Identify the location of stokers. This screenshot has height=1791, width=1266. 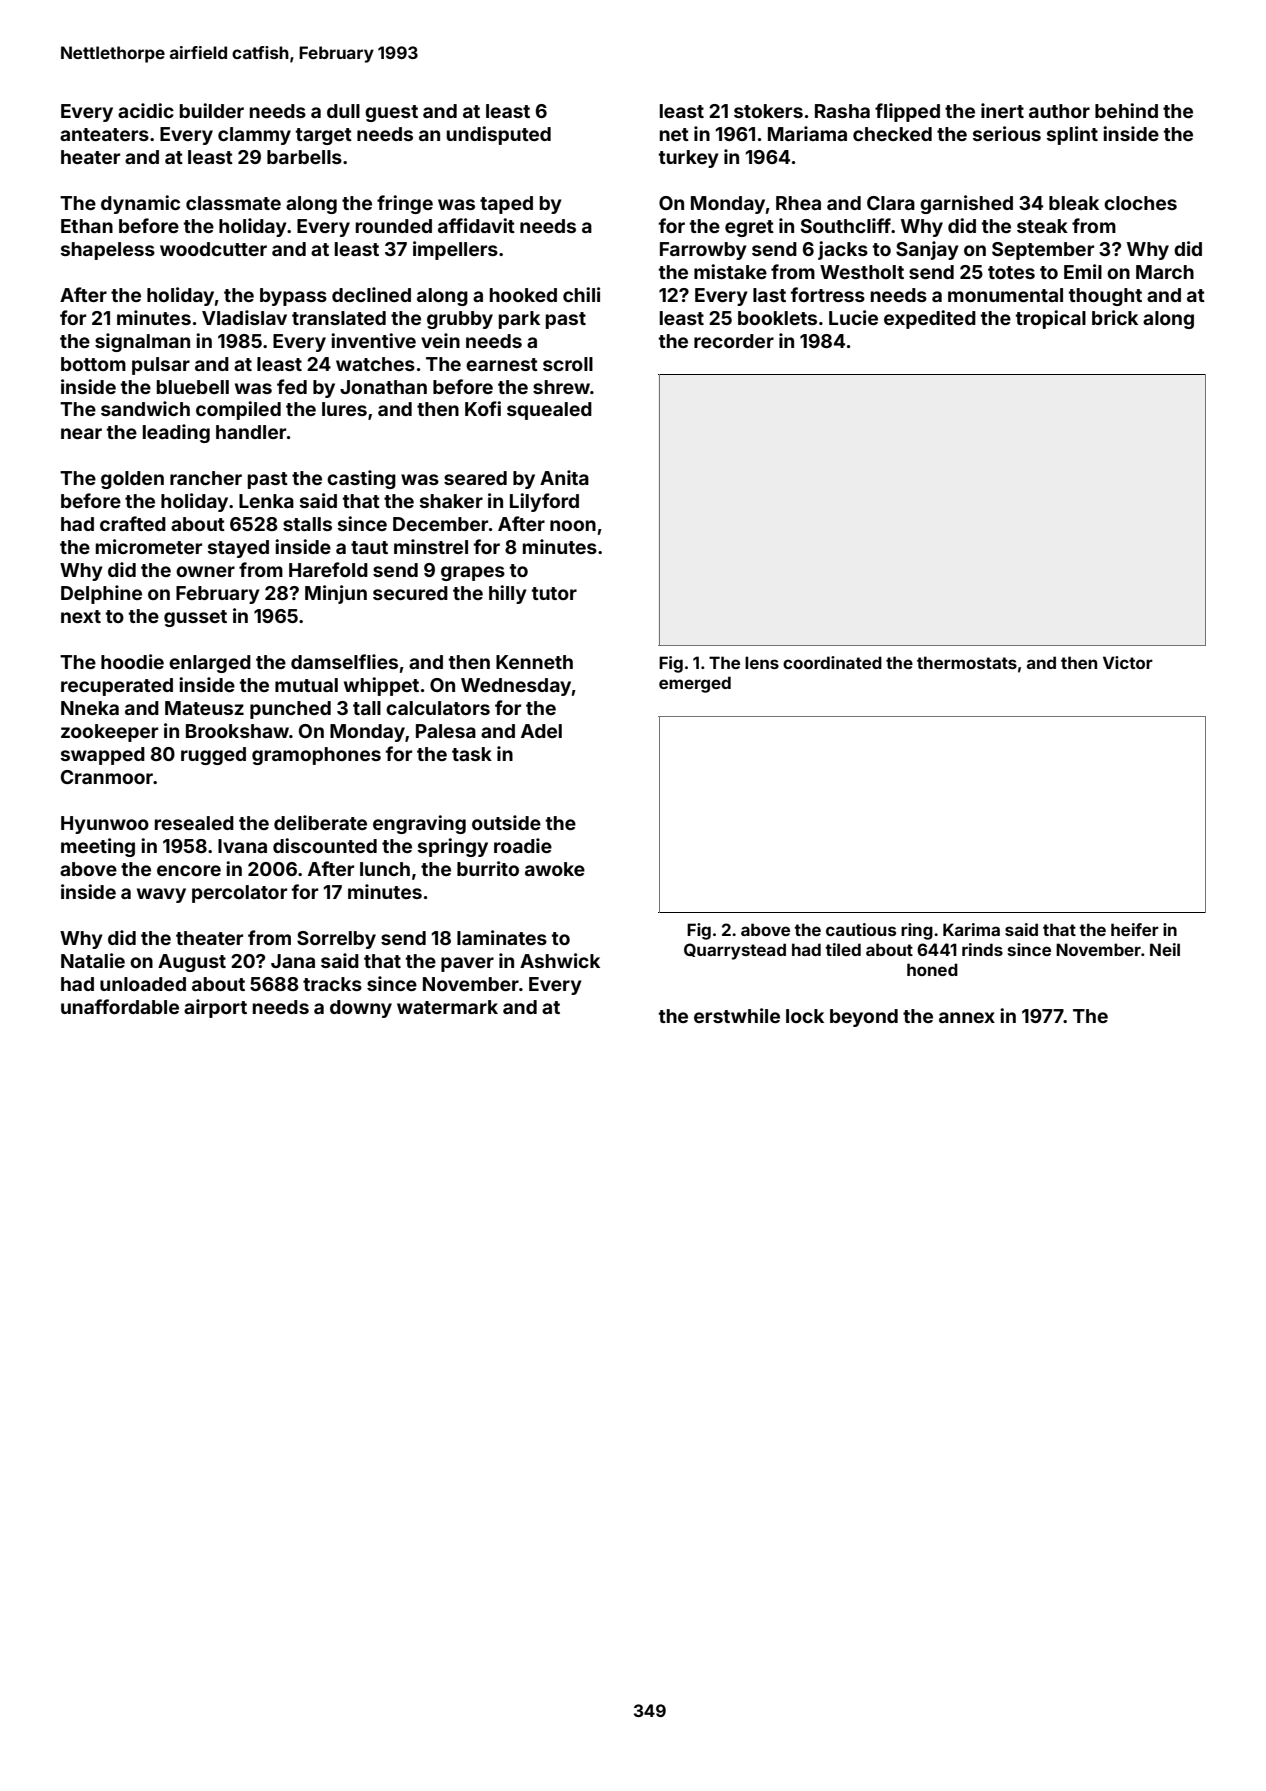
(768, 111).
